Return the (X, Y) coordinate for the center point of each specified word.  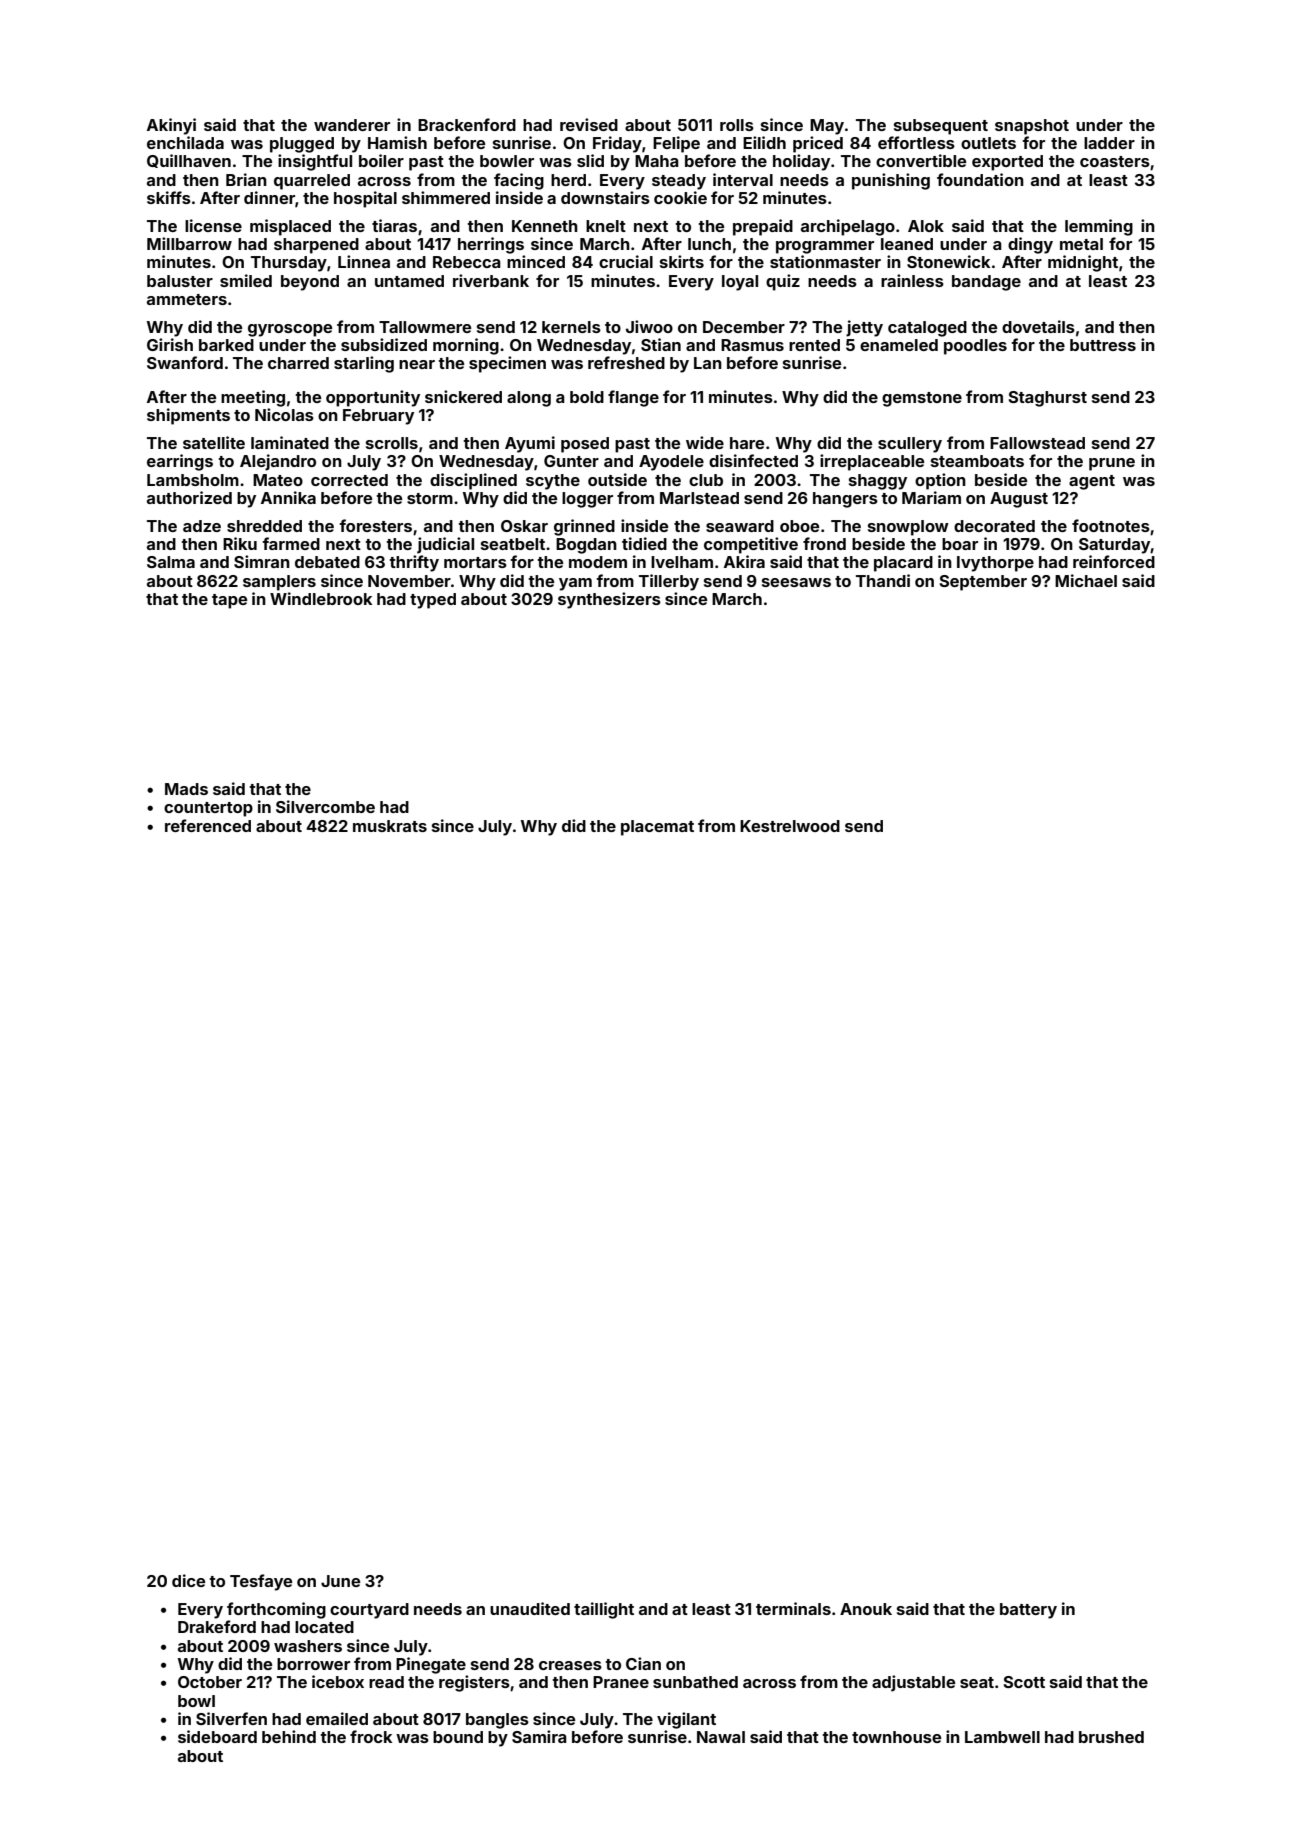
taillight (604, 1610)
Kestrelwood (790, 826)
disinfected (753, 460)
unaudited (530, 1608)
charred (298, 363)
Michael (1086, 580)
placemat (657, 828)
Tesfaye (261, 1582)
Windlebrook (321, 598)
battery (1028, 1611)
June (340, 1581)
